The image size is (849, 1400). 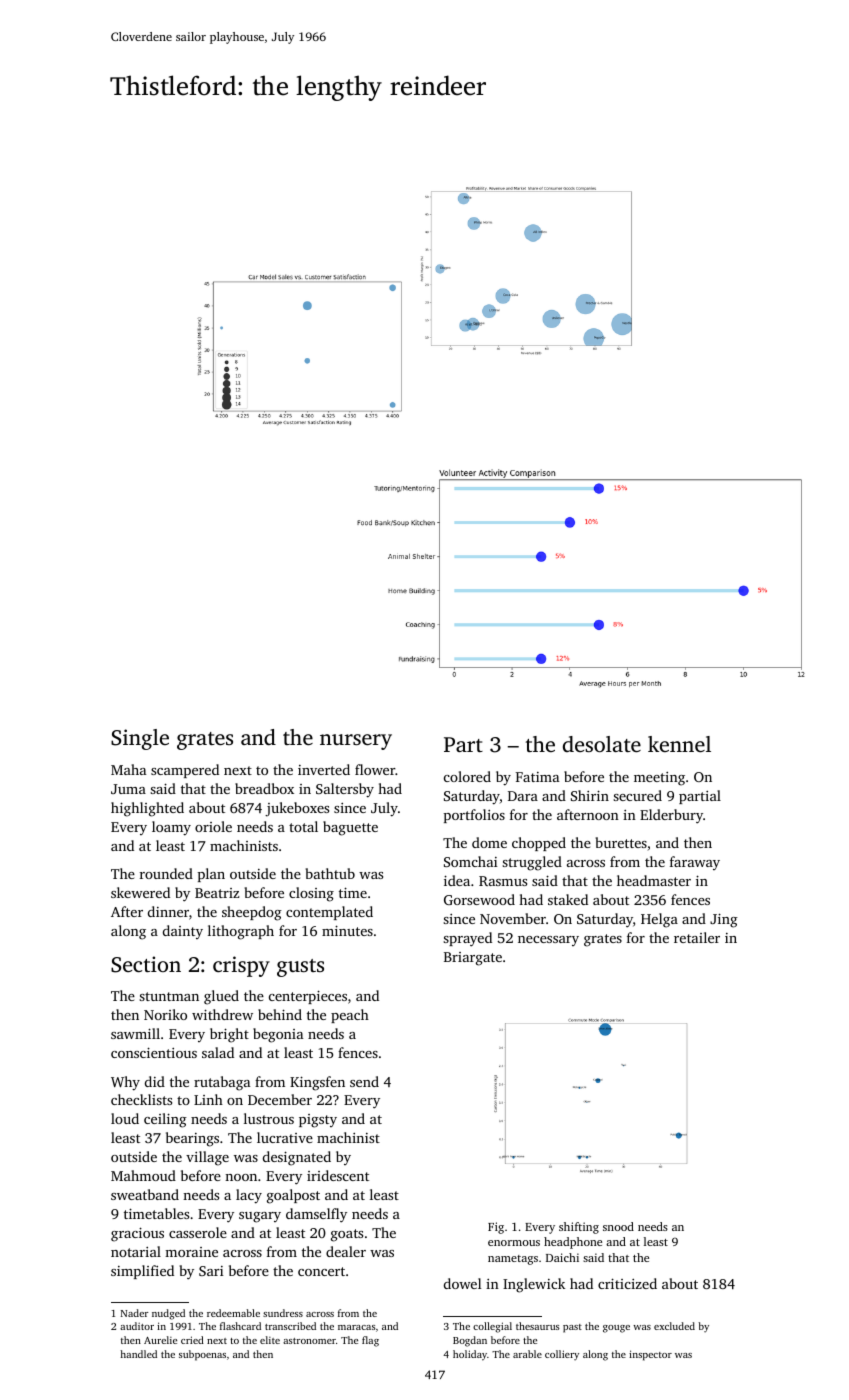 What do you see at coordinates (474, 816) in the page?
I see `portfolios` at bounding box center [474, 816].
